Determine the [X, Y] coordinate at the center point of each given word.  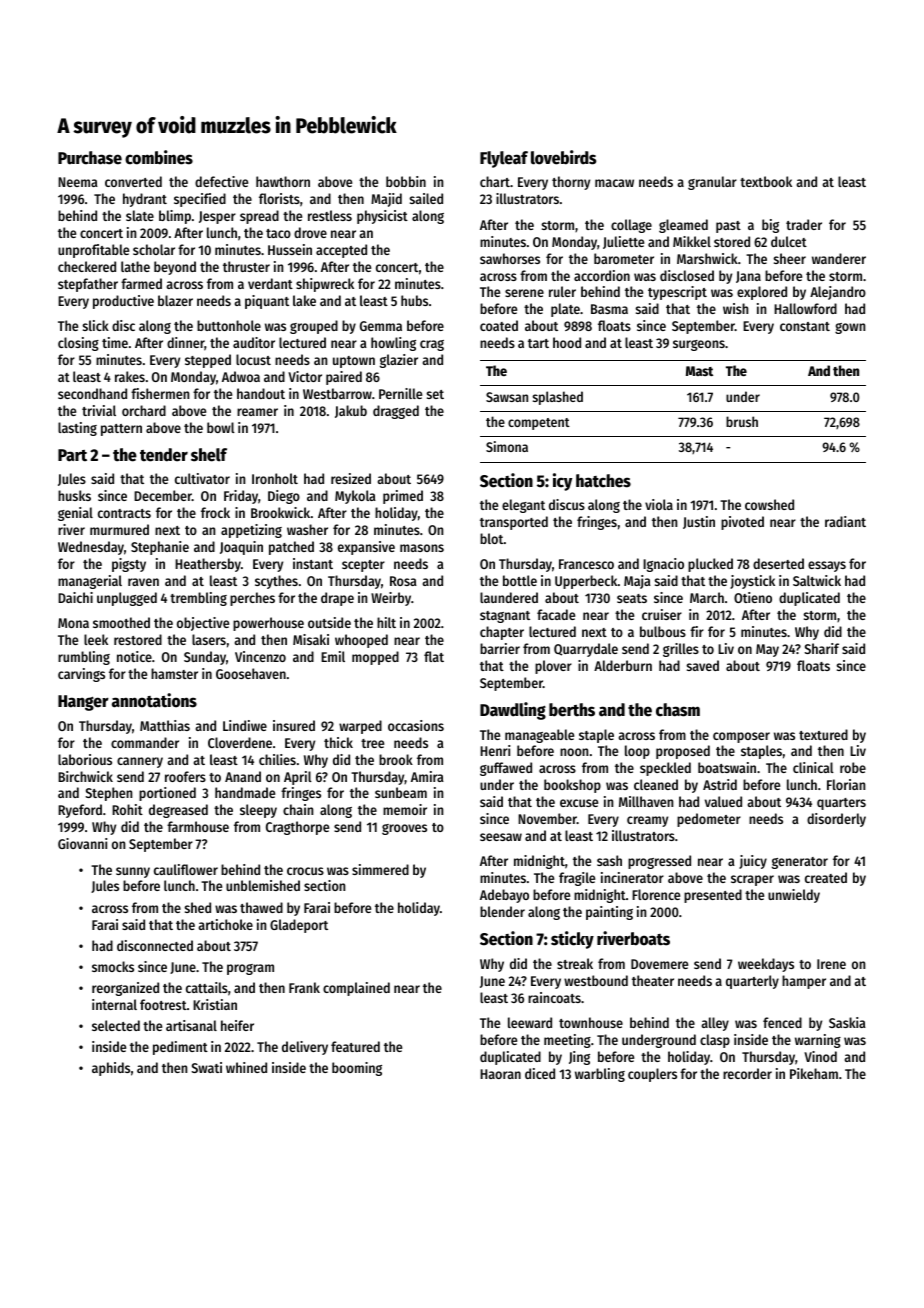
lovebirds [563, 157]
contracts [124, 513]
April [298, 778]
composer [741, 737]
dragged [396, 412]
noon [574, 752]
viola [659, 504]
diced [540, 1073]
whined [246, 1067]
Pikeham [814, 1073]
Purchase [90, 158]
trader [804, 224]
